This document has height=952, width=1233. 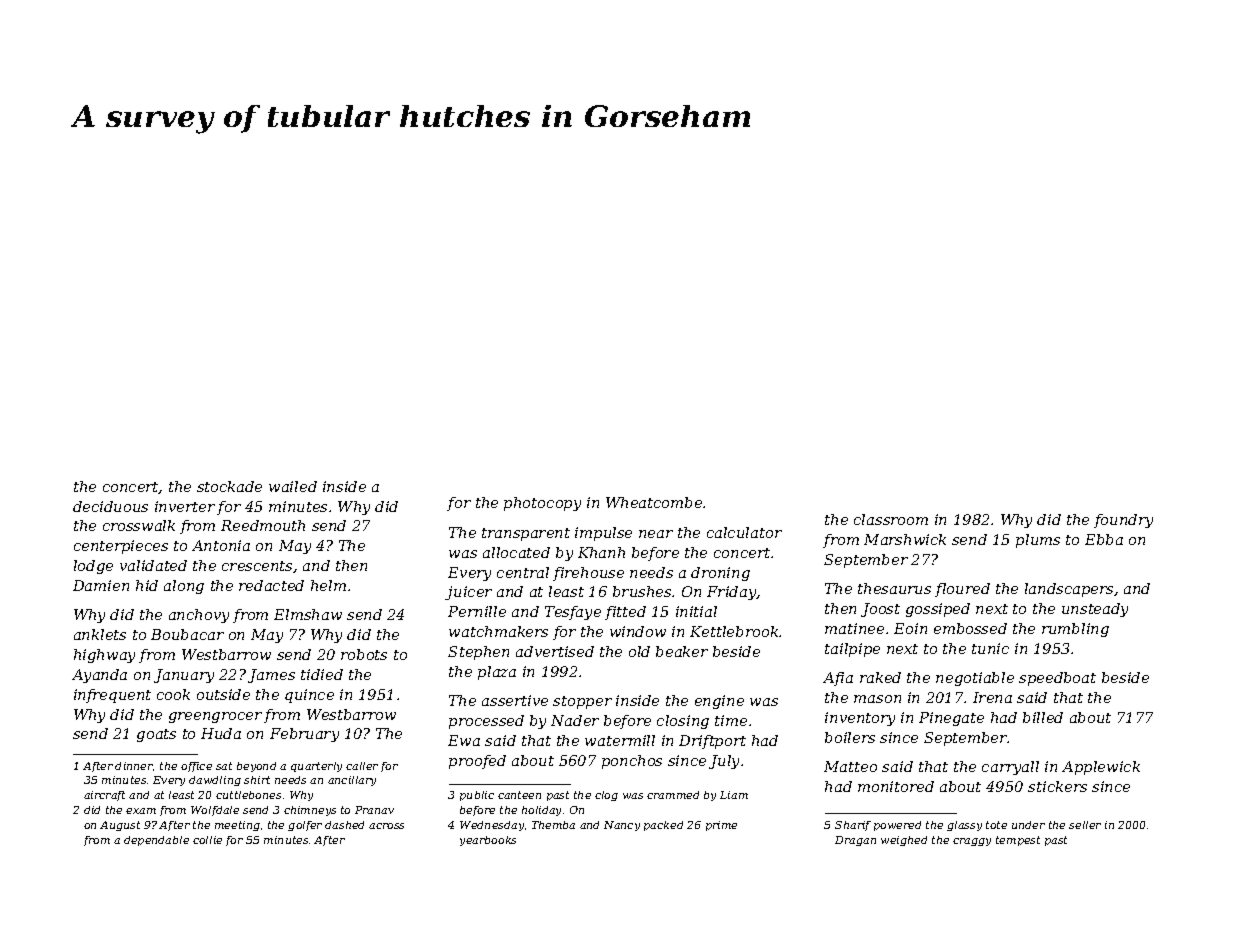 I want to click on Antonia, so click(x=221, y=545).
